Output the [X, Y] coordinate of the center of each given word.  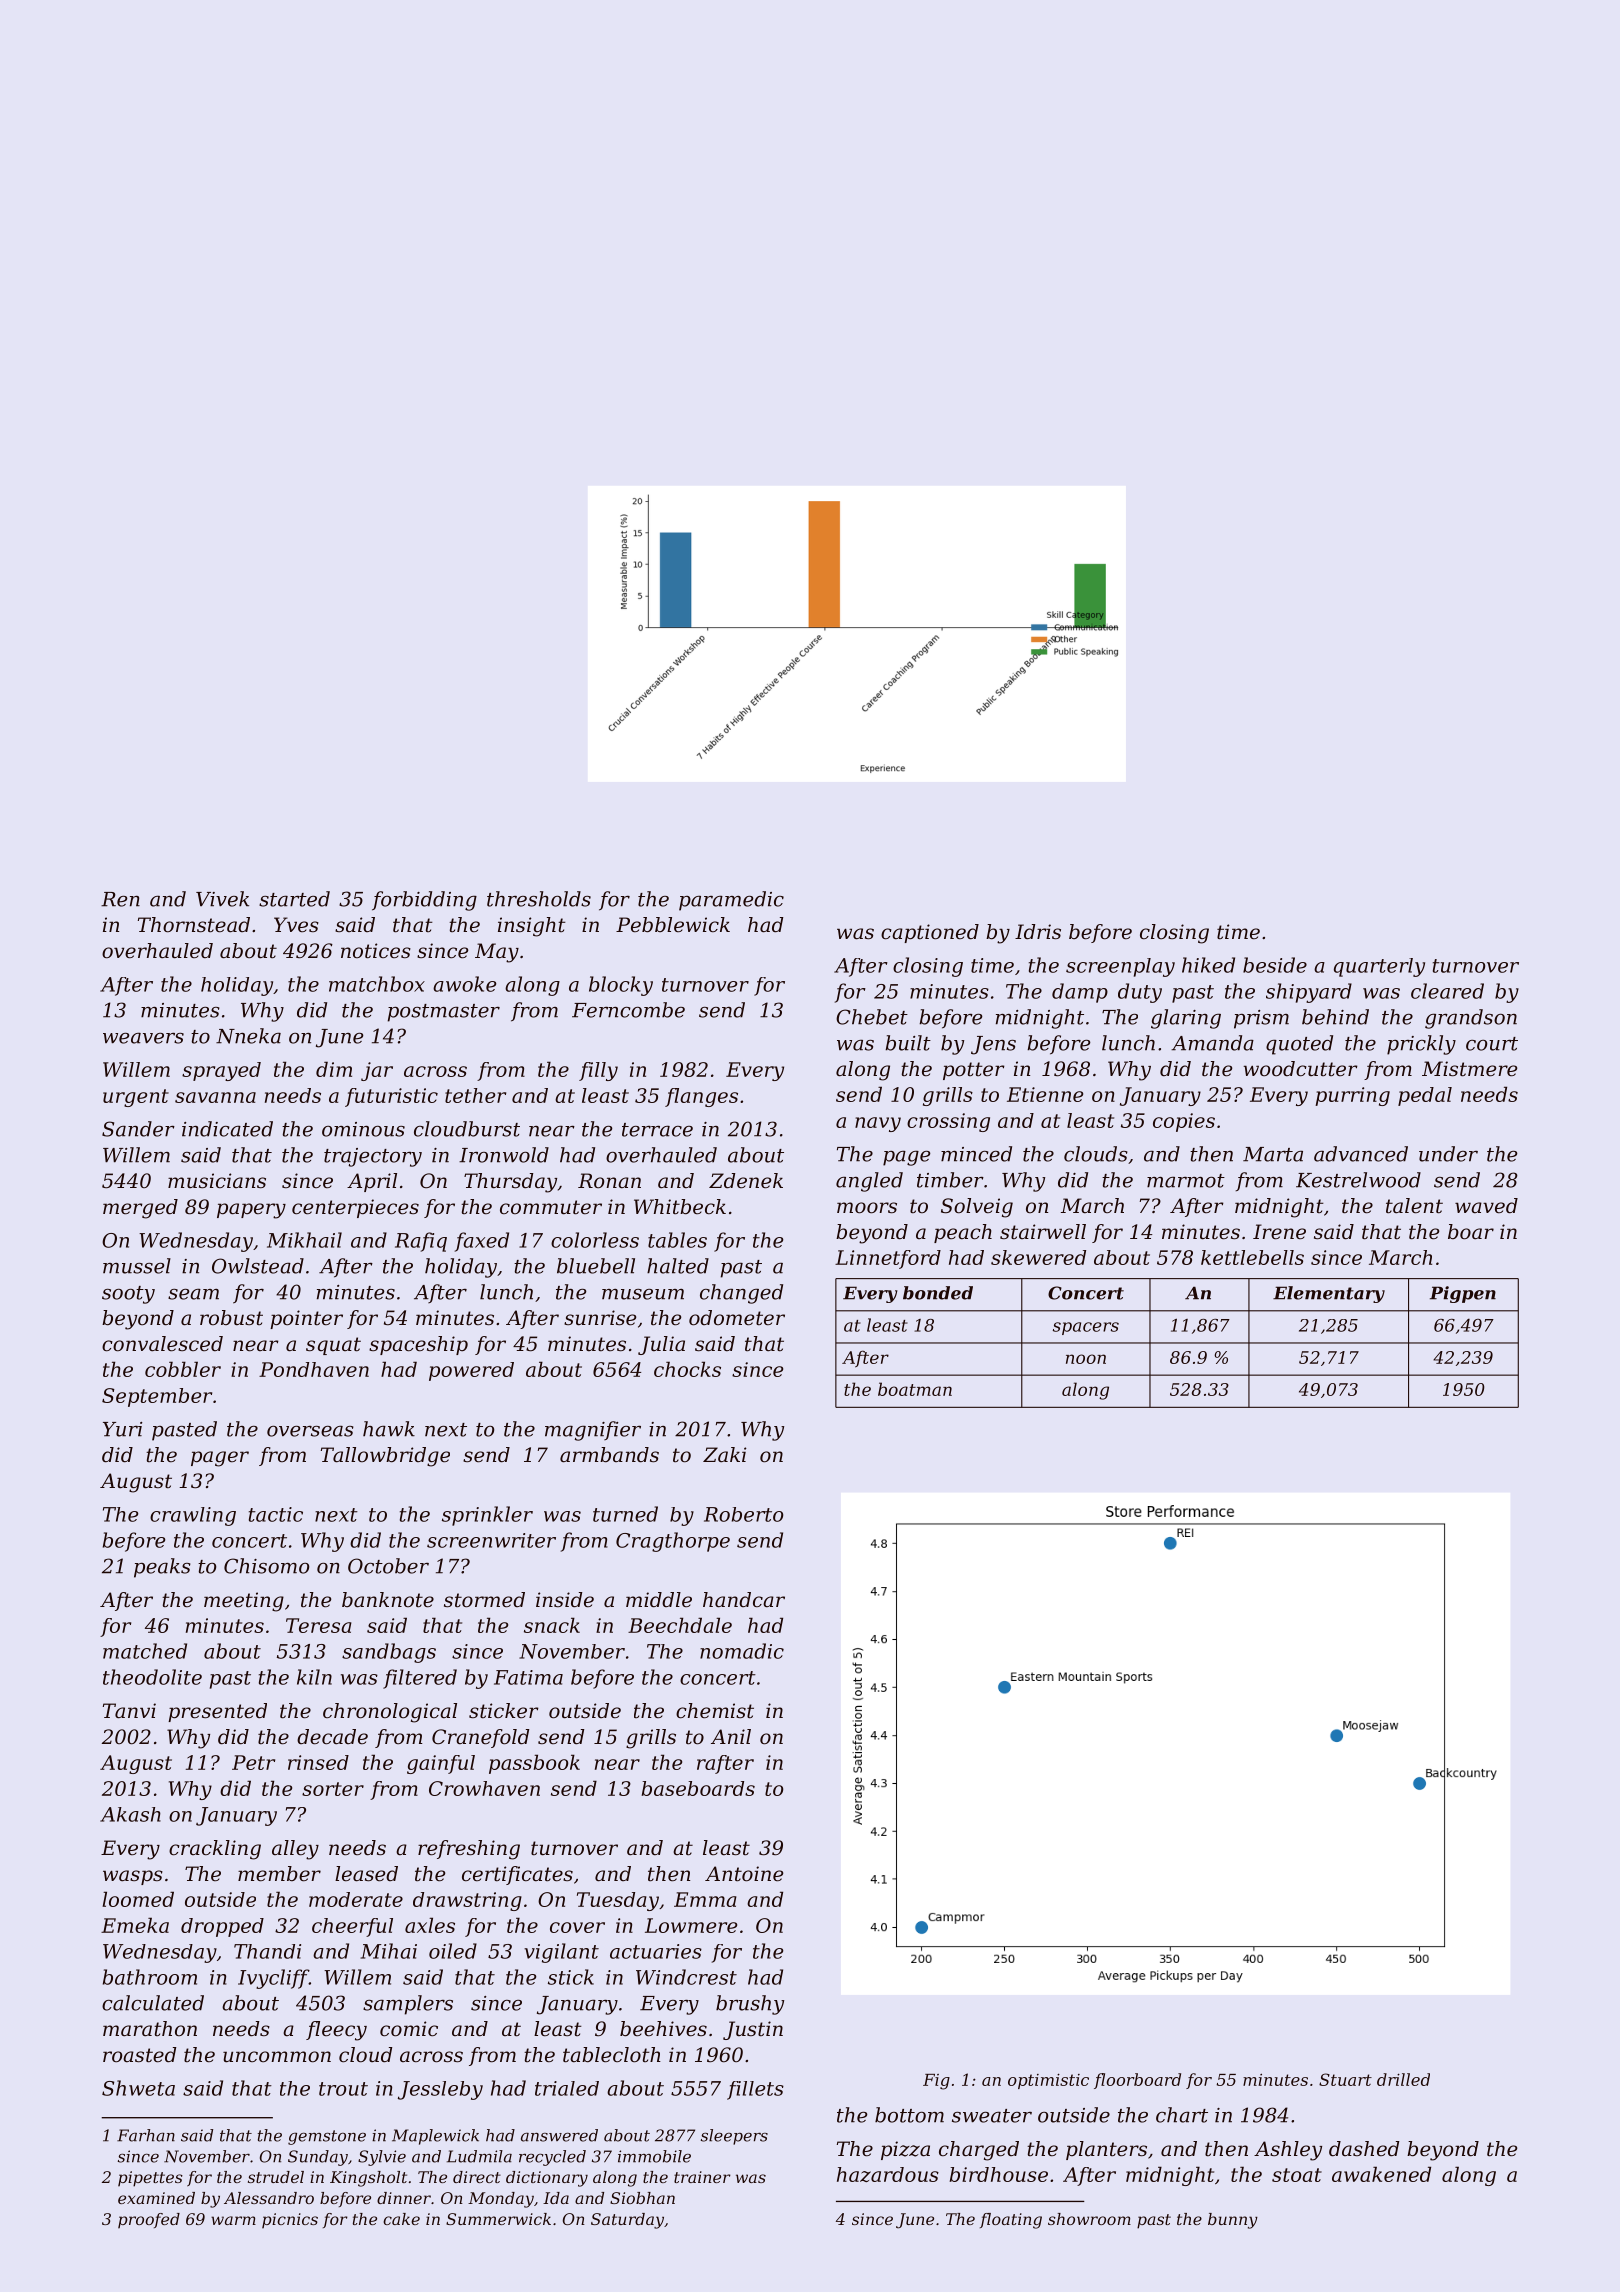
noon [1086, 1359]
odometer [737, 1318]
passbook [534, 1764]
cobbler [183, 1369]
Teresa [319, 1625]
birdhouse [998, 2174]
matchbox [377, 984]
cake [401, 2219]
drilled [1403, 2079]
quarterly [1379, 967]
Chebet [872, 1017]
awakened [1381, 2174]
